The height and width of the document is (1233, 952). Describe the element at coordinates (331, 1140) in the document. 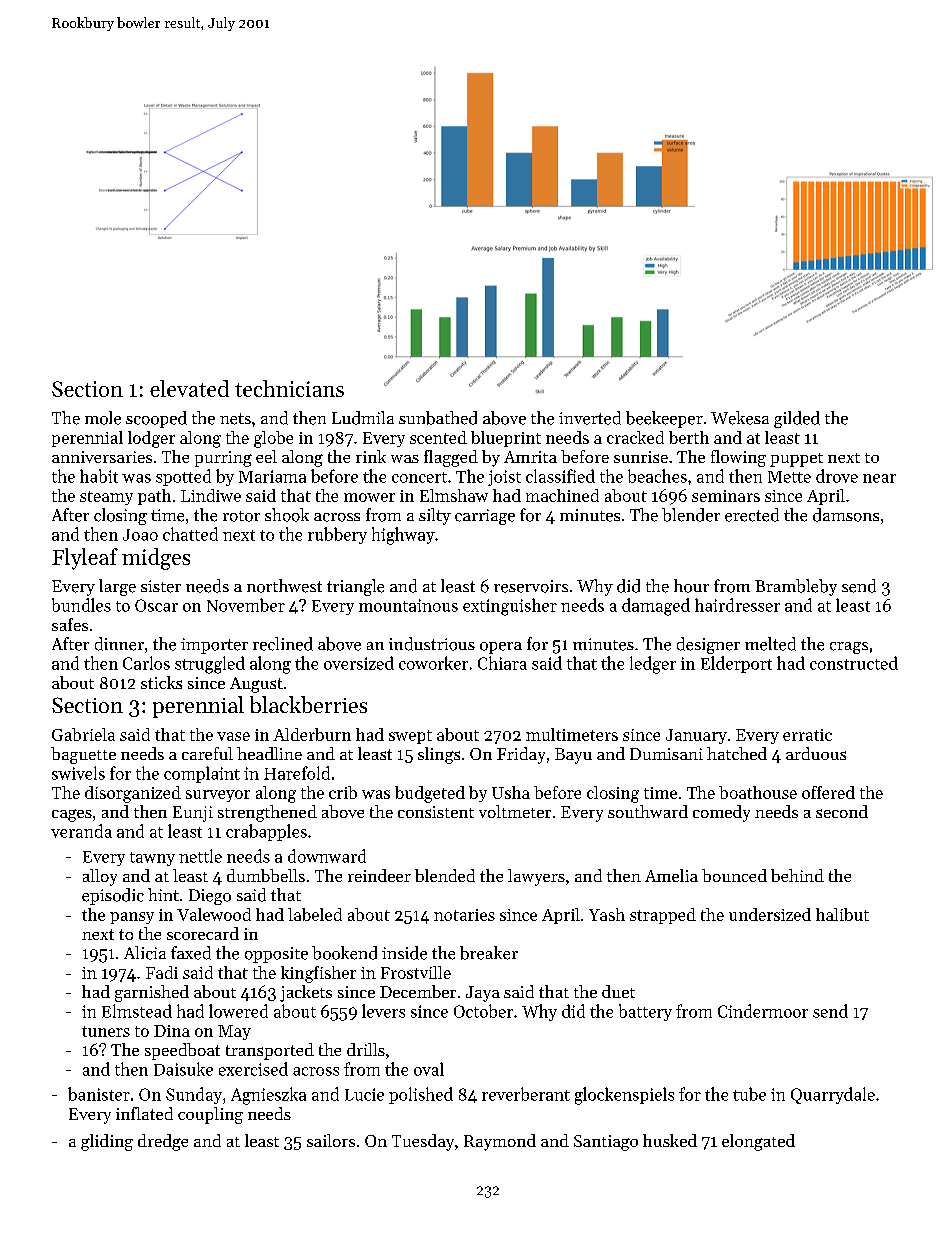

I see `sailors` at that location.
